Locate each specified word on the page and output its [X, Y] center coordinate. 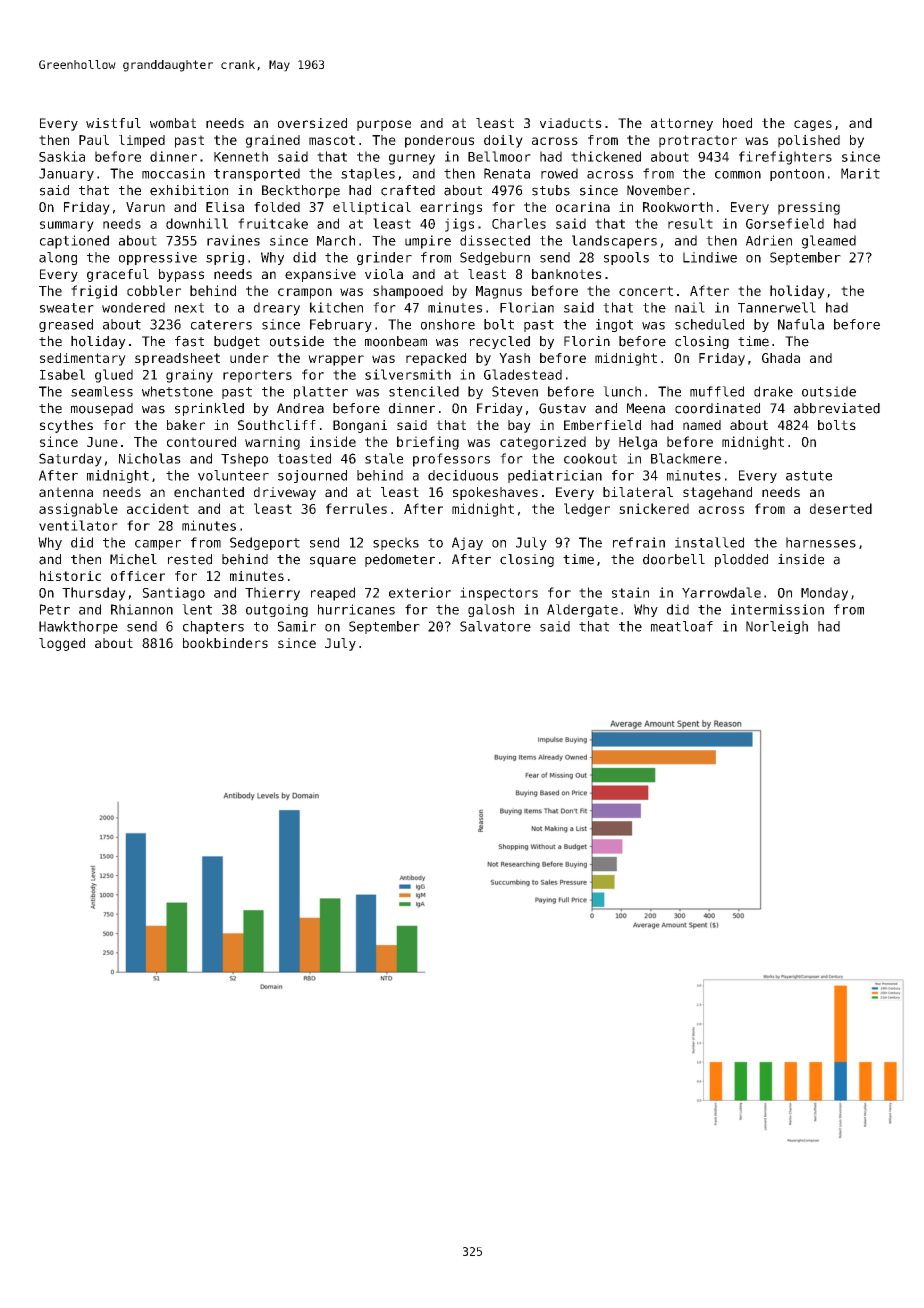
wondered [133, 307]
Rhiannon [142, 609]
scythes [66, 426]
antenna [66, 492]
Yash [514, 358]
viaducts [571, 123]
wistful [113, 123]
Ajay [467, 543]
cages [813, 125]
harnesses [821, 542]
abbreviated [837, 408]
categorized [543, 443]
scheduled [709, 324]
